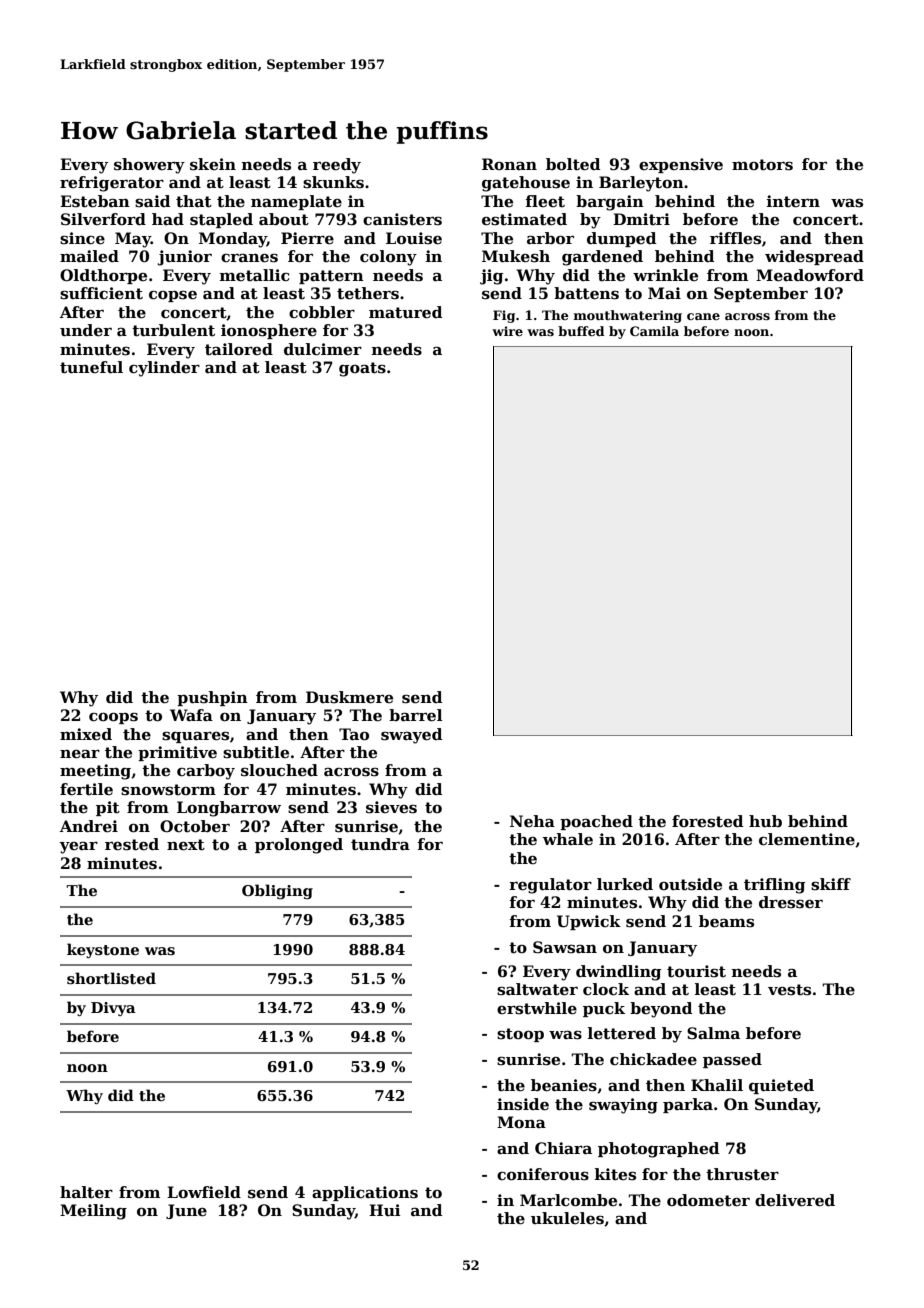  What do you see at coordinates (331, 277) in the document?
I see `pattern` at bounding box center [331, 277].
